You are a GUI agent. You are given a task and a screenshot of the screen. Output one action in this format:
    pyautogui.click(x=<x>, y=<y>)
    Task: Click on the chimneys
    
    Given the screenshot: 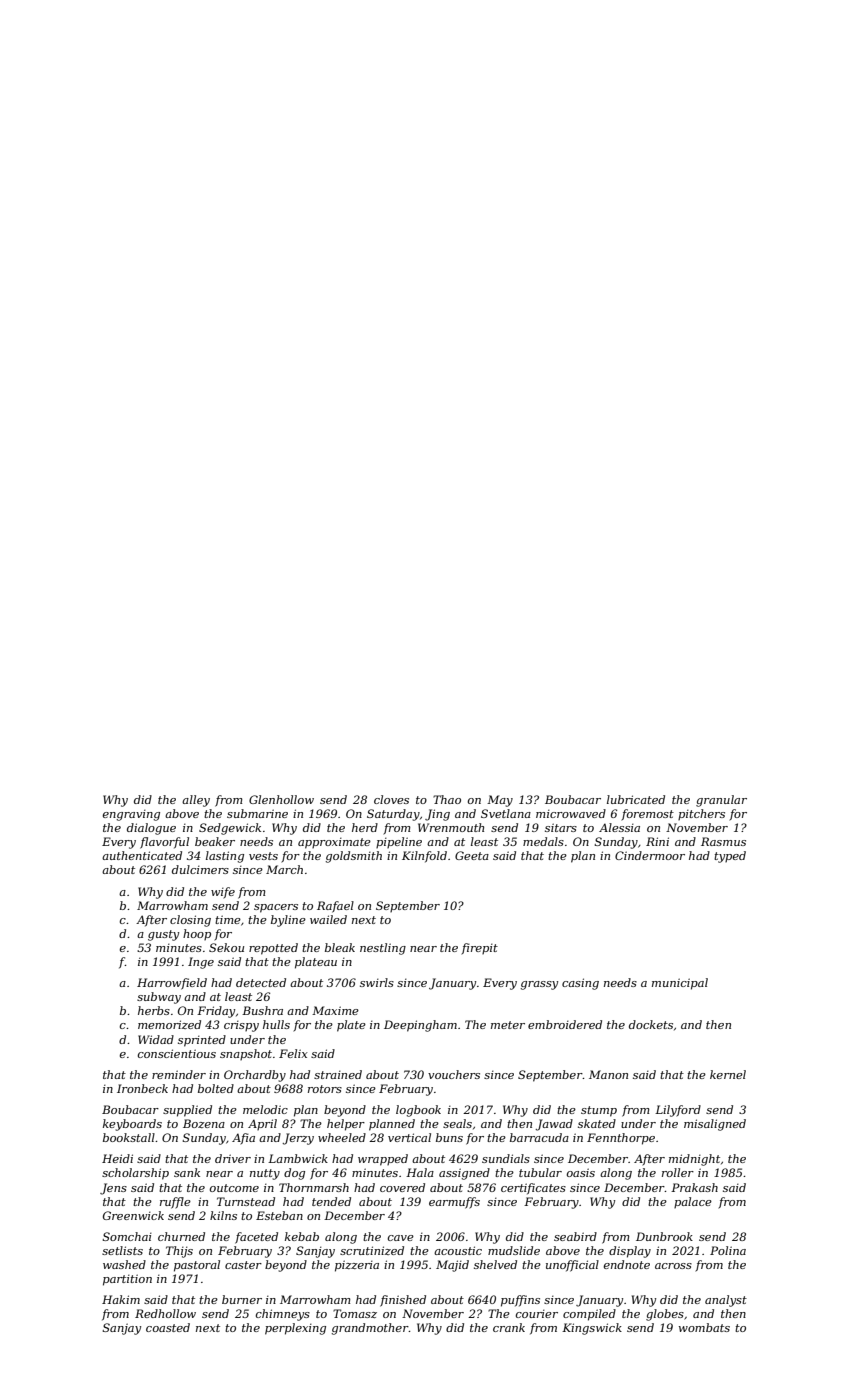 What is the action you would take?
    pyautogui.click(x=283, y=1315)
